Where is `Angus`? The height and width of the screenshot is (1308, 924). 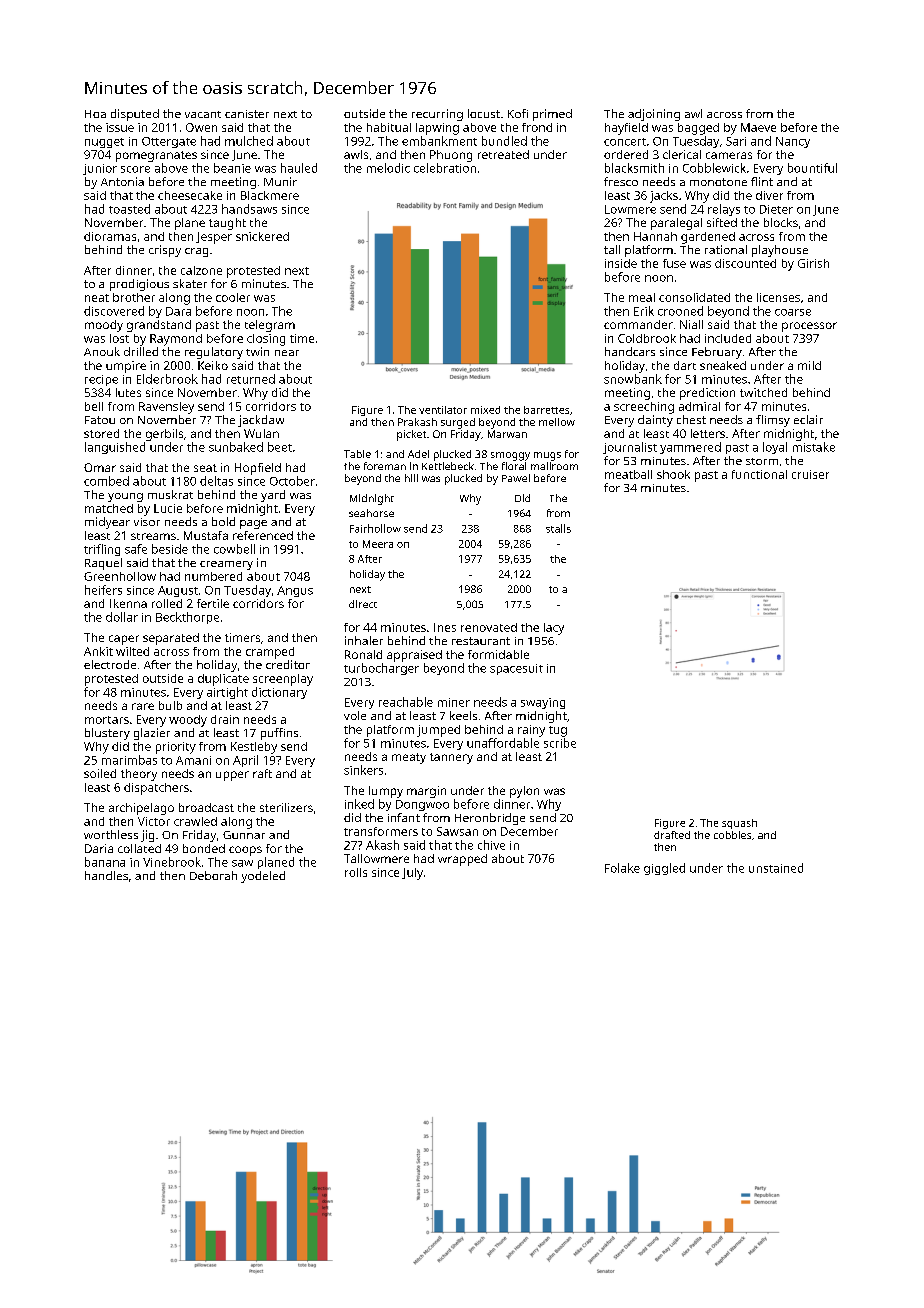 Angus is located at coordinates (295, 591).
